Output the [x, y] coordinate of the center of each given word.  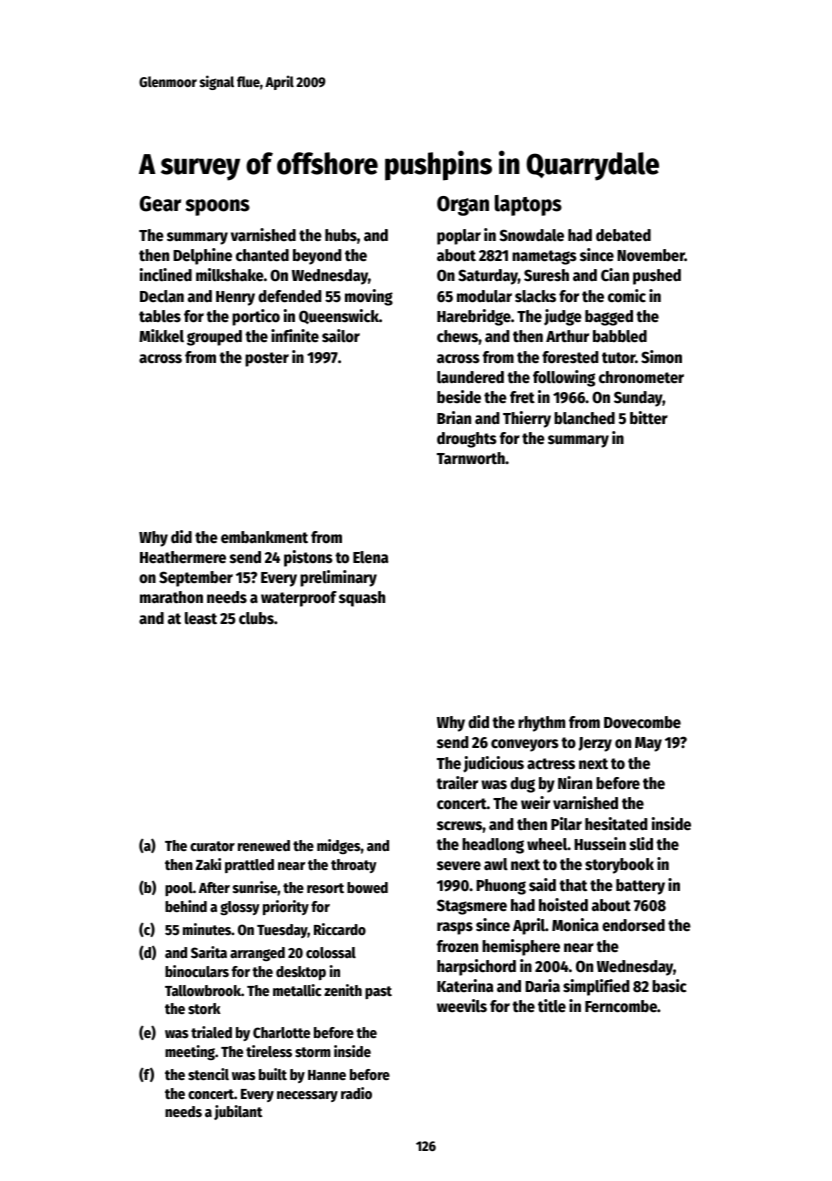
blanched [584, 418]
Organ [463, 206]
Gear [160, 204]
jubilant [238, 1112]
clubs [256, 618]
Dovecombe [642, 722]
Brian [454, 417]
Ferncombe [621, 1006]
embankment [264, 537]
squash [362, 599]
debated [623, 235]
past [378, 992]
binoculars [197, 971]
